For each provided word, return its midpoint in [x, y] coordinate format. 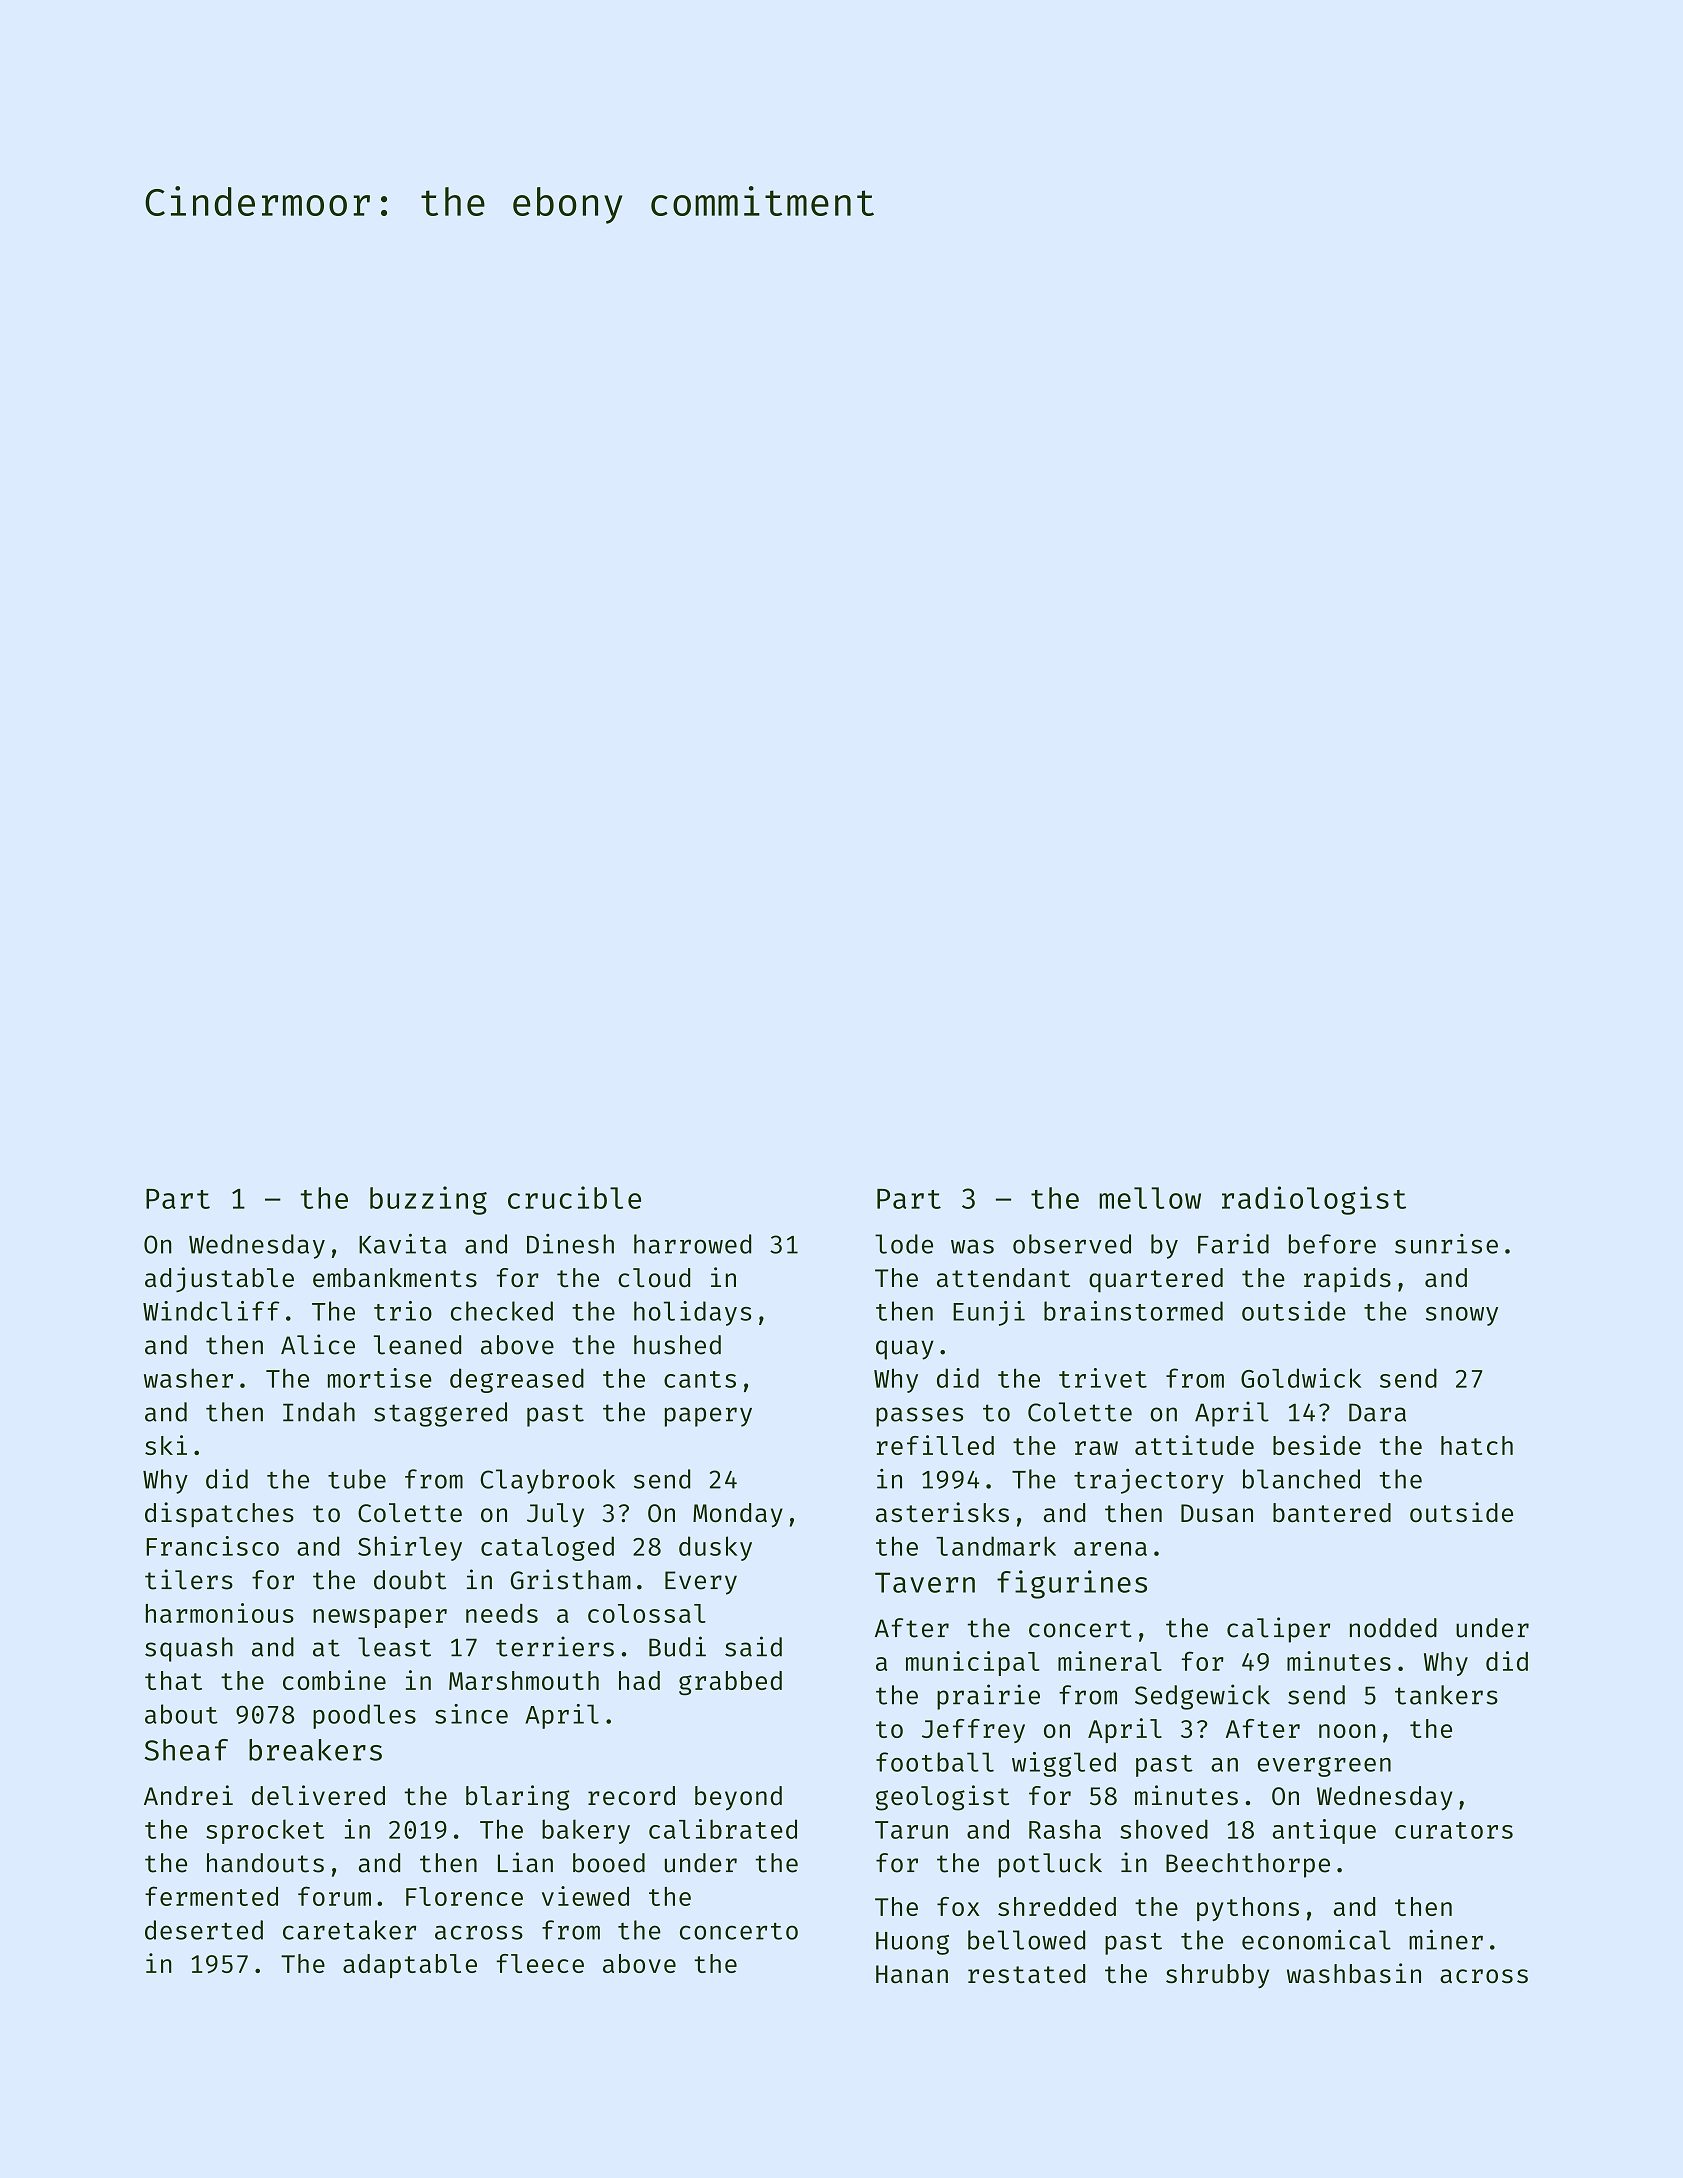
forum [334, 1896]
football [935, 1762]
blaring [517, 1798]
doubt [410, 1580]
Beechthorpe [1248, 1865]
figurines [1072, 1584]
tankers [1446, 1695]
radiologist [1314, 1200]
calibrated [723, 1829]
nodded [1393, 1628]
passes [919, 1417]
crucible [574, 1197]
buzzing [428, 1200]
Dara [1377, 1412]
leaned [417, 1345]
